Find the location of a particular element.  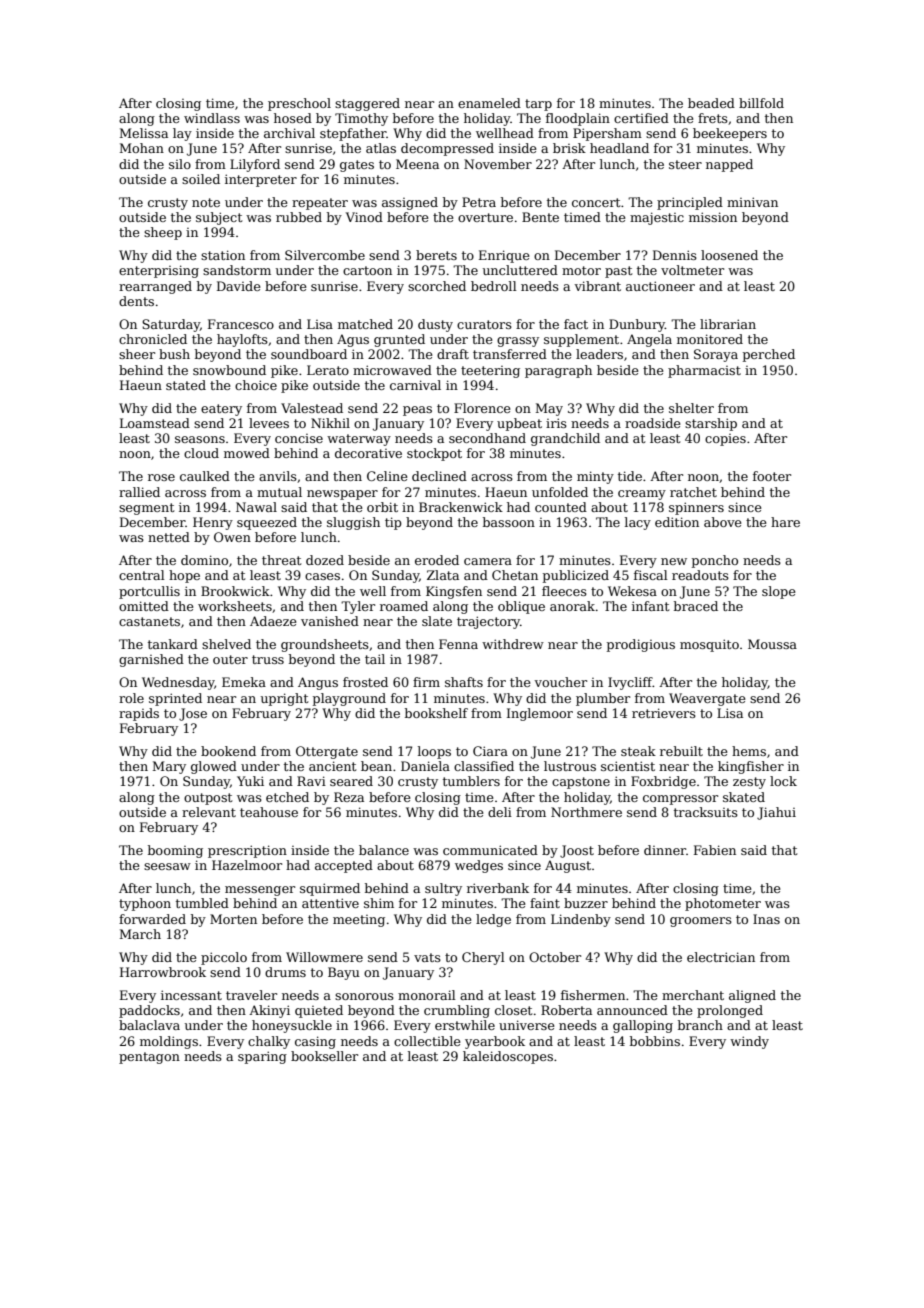

certified is located at coordinates (641, 118).
